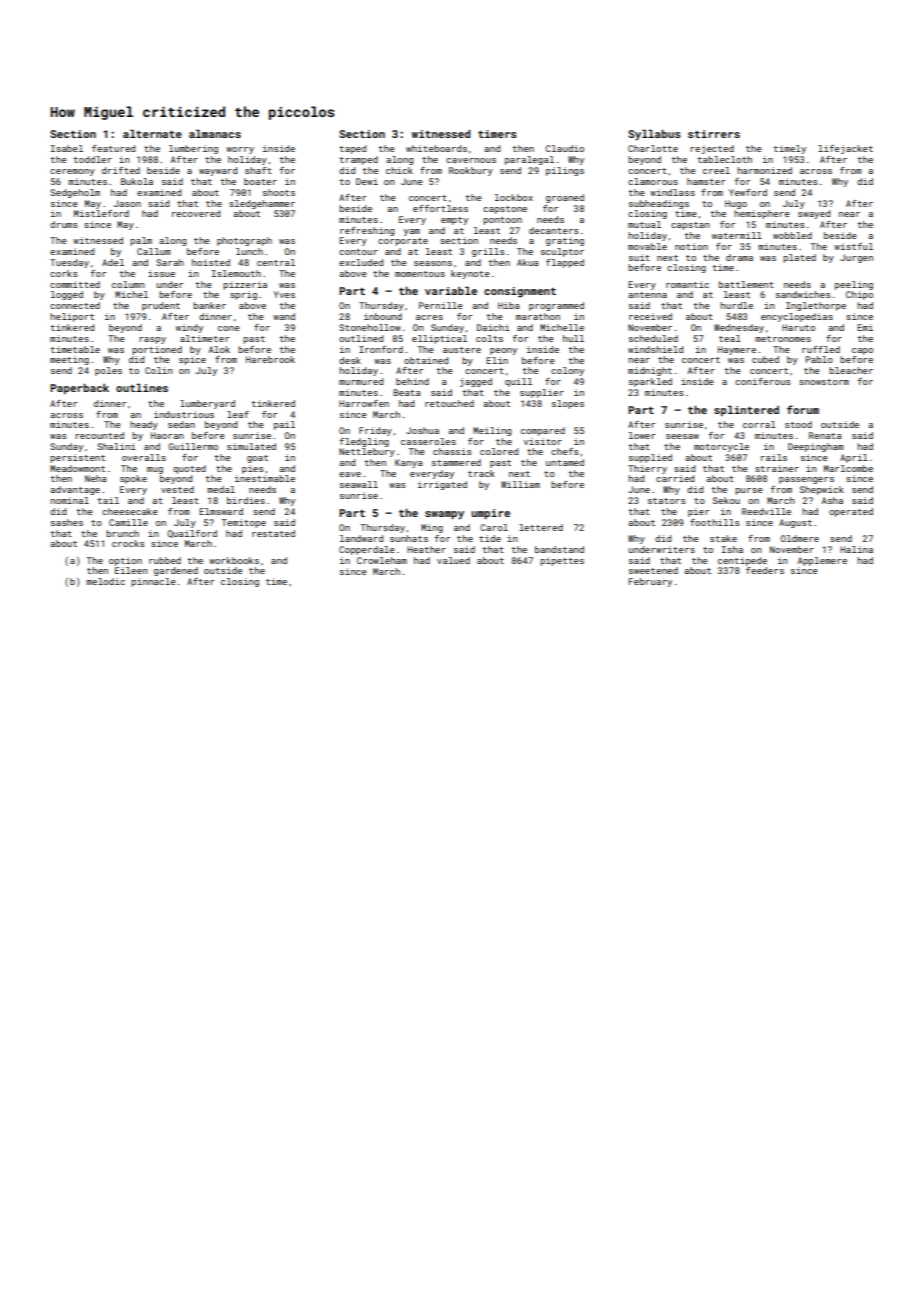  I want to click on outlined, so click(361, 338).
